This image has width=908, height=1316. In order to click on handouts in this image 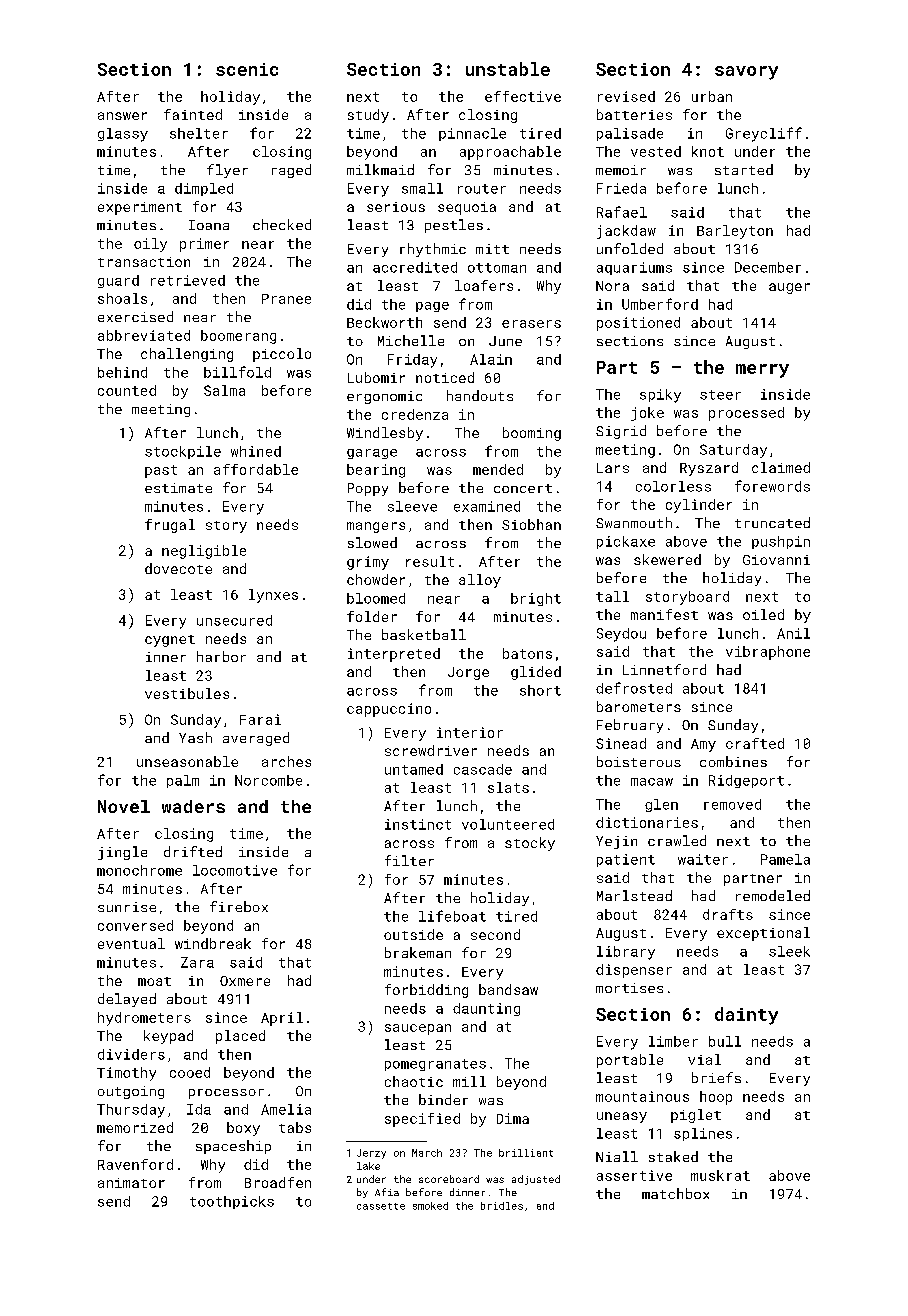, I will do `click(480, 395)`.
